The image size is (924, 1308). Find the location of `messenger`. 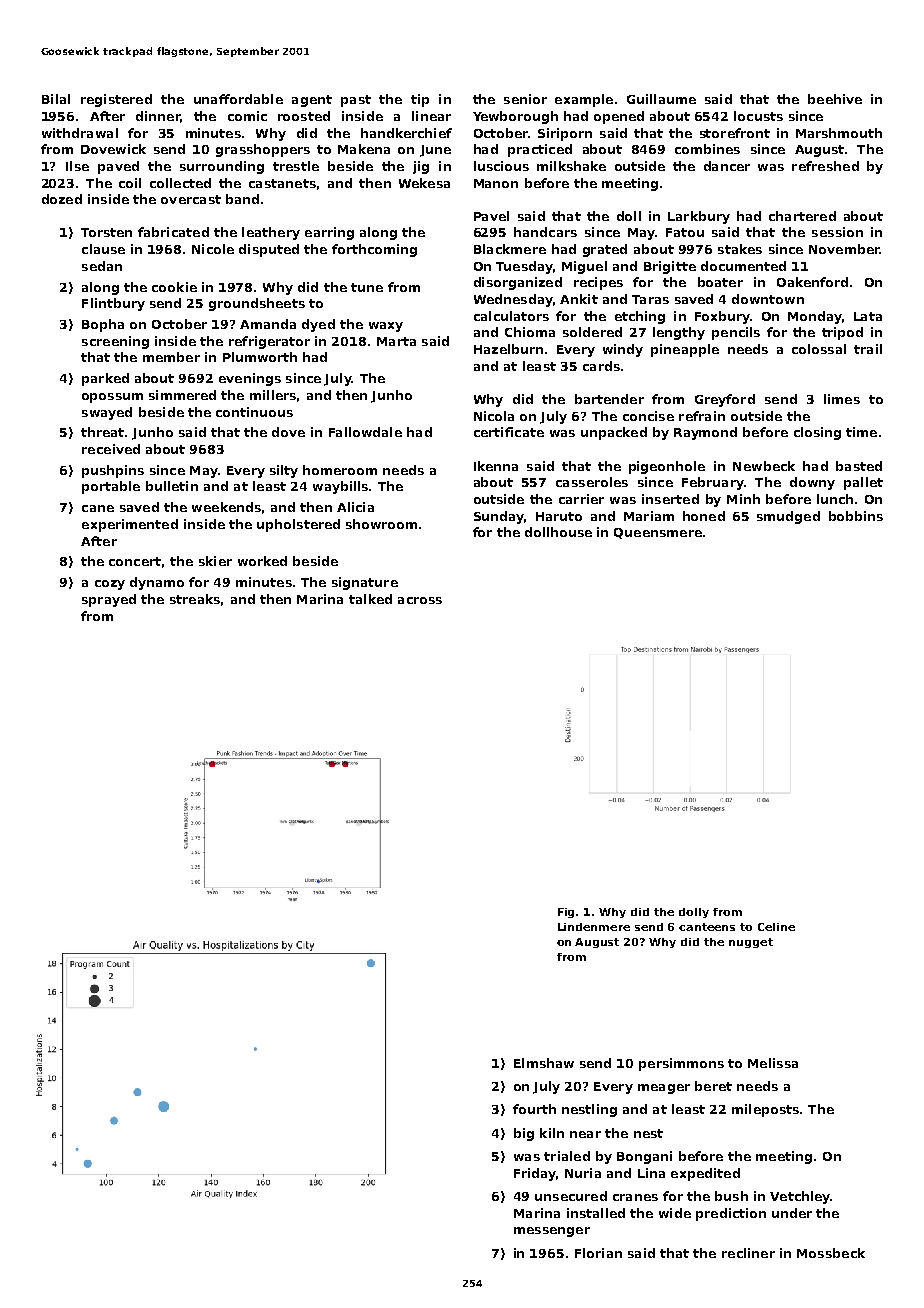

messenger is located at coordinates (552, 1232).
